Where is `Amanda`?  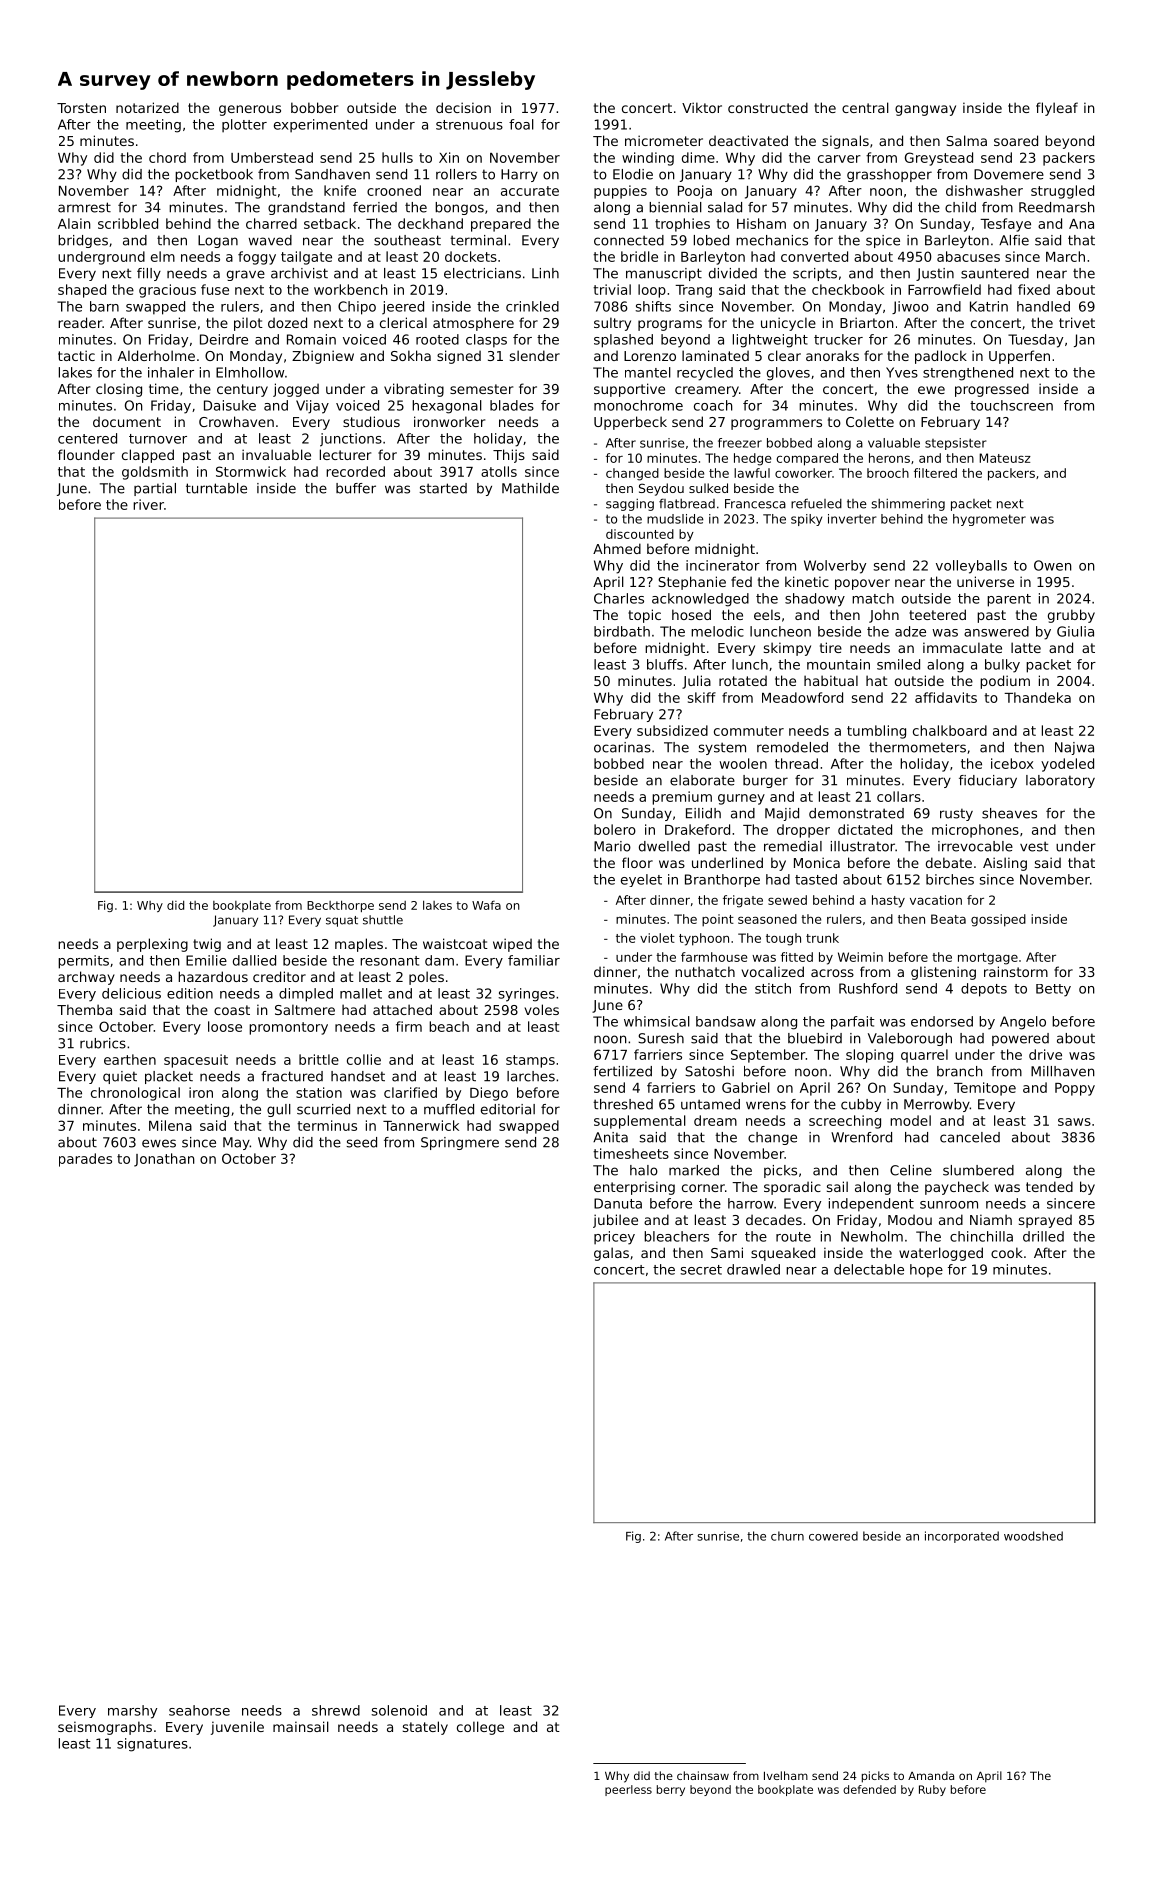 Amanda is located at coordinates (931, 1775).
